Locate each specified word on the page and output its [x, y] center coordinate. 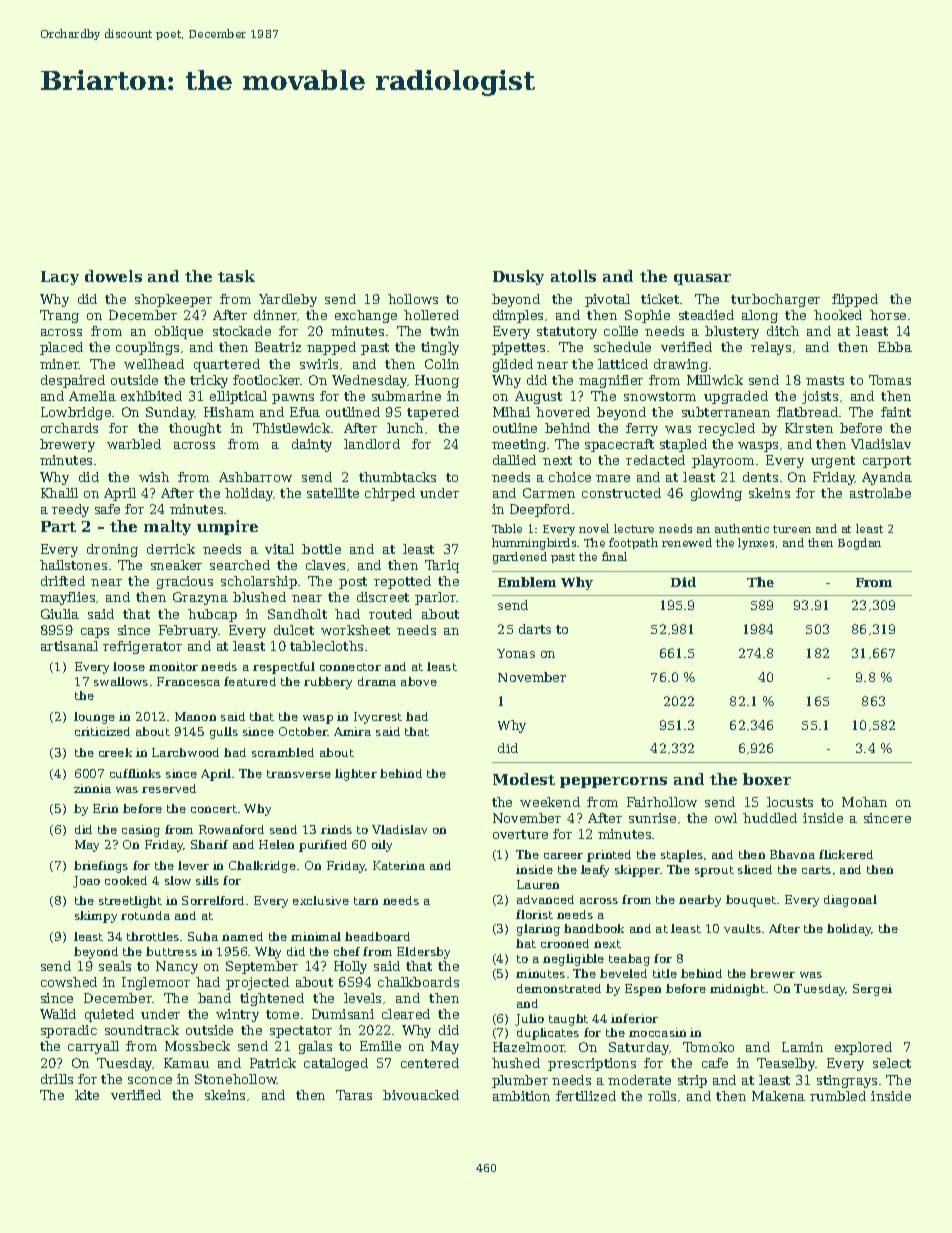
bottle [321, 549]
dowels [113, 276]
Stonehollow [236, 1079]
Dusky [518, 277]
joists [820, 397]
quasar [702, 279]
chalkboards [418, 982]
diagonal [850, 901]
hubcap [212, 615]
